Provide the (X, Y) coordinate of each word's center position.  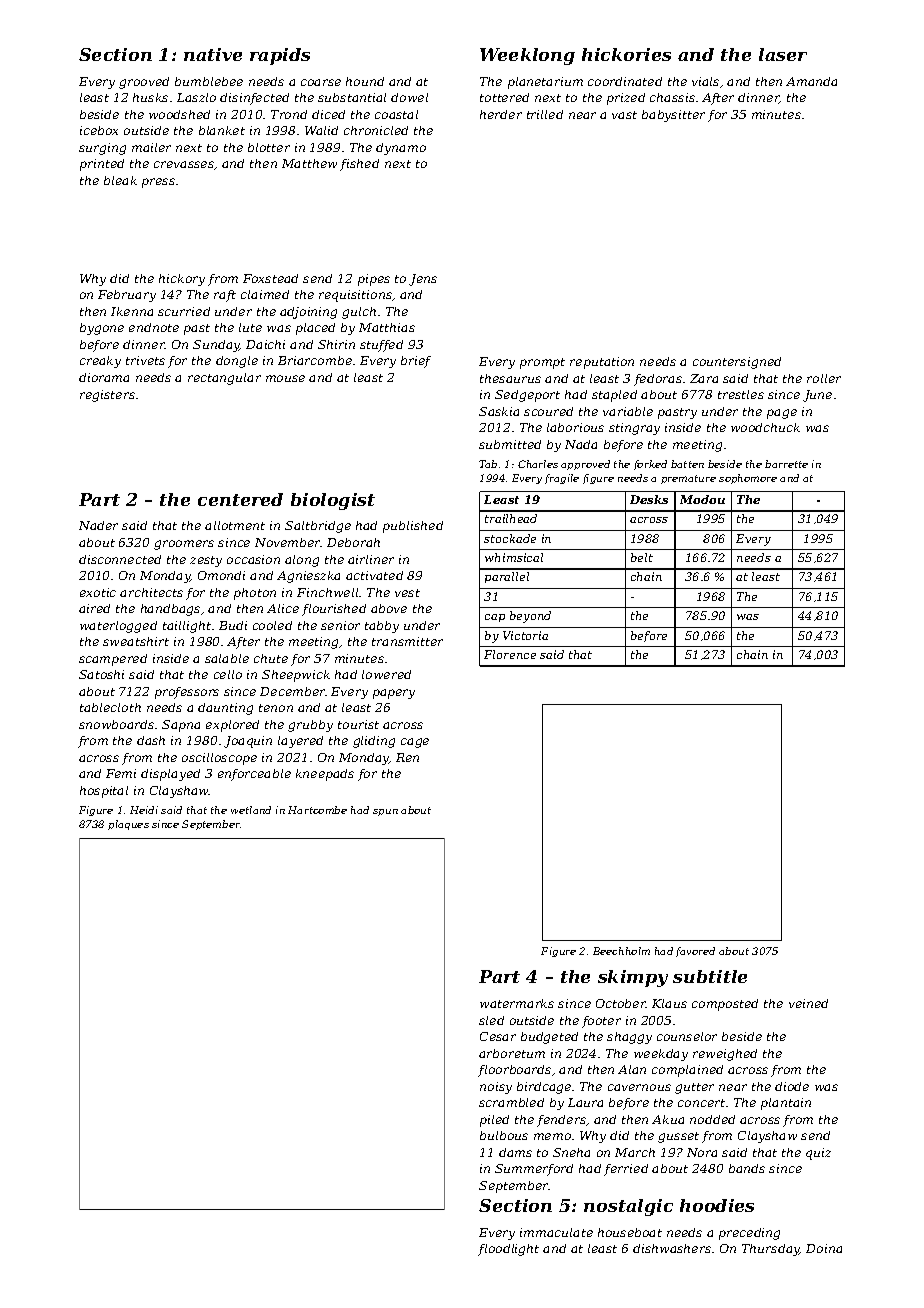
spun (385, 812)
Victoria (525, 635)
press (158, 183)
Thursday (771, 1250)
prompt (542, 363)
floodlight (508, 1250)
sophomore (748, 479)
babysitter (673, 116)
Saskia (499, 411)
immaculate (556, 1232)
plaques (128, 825)
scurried (184, 311)
